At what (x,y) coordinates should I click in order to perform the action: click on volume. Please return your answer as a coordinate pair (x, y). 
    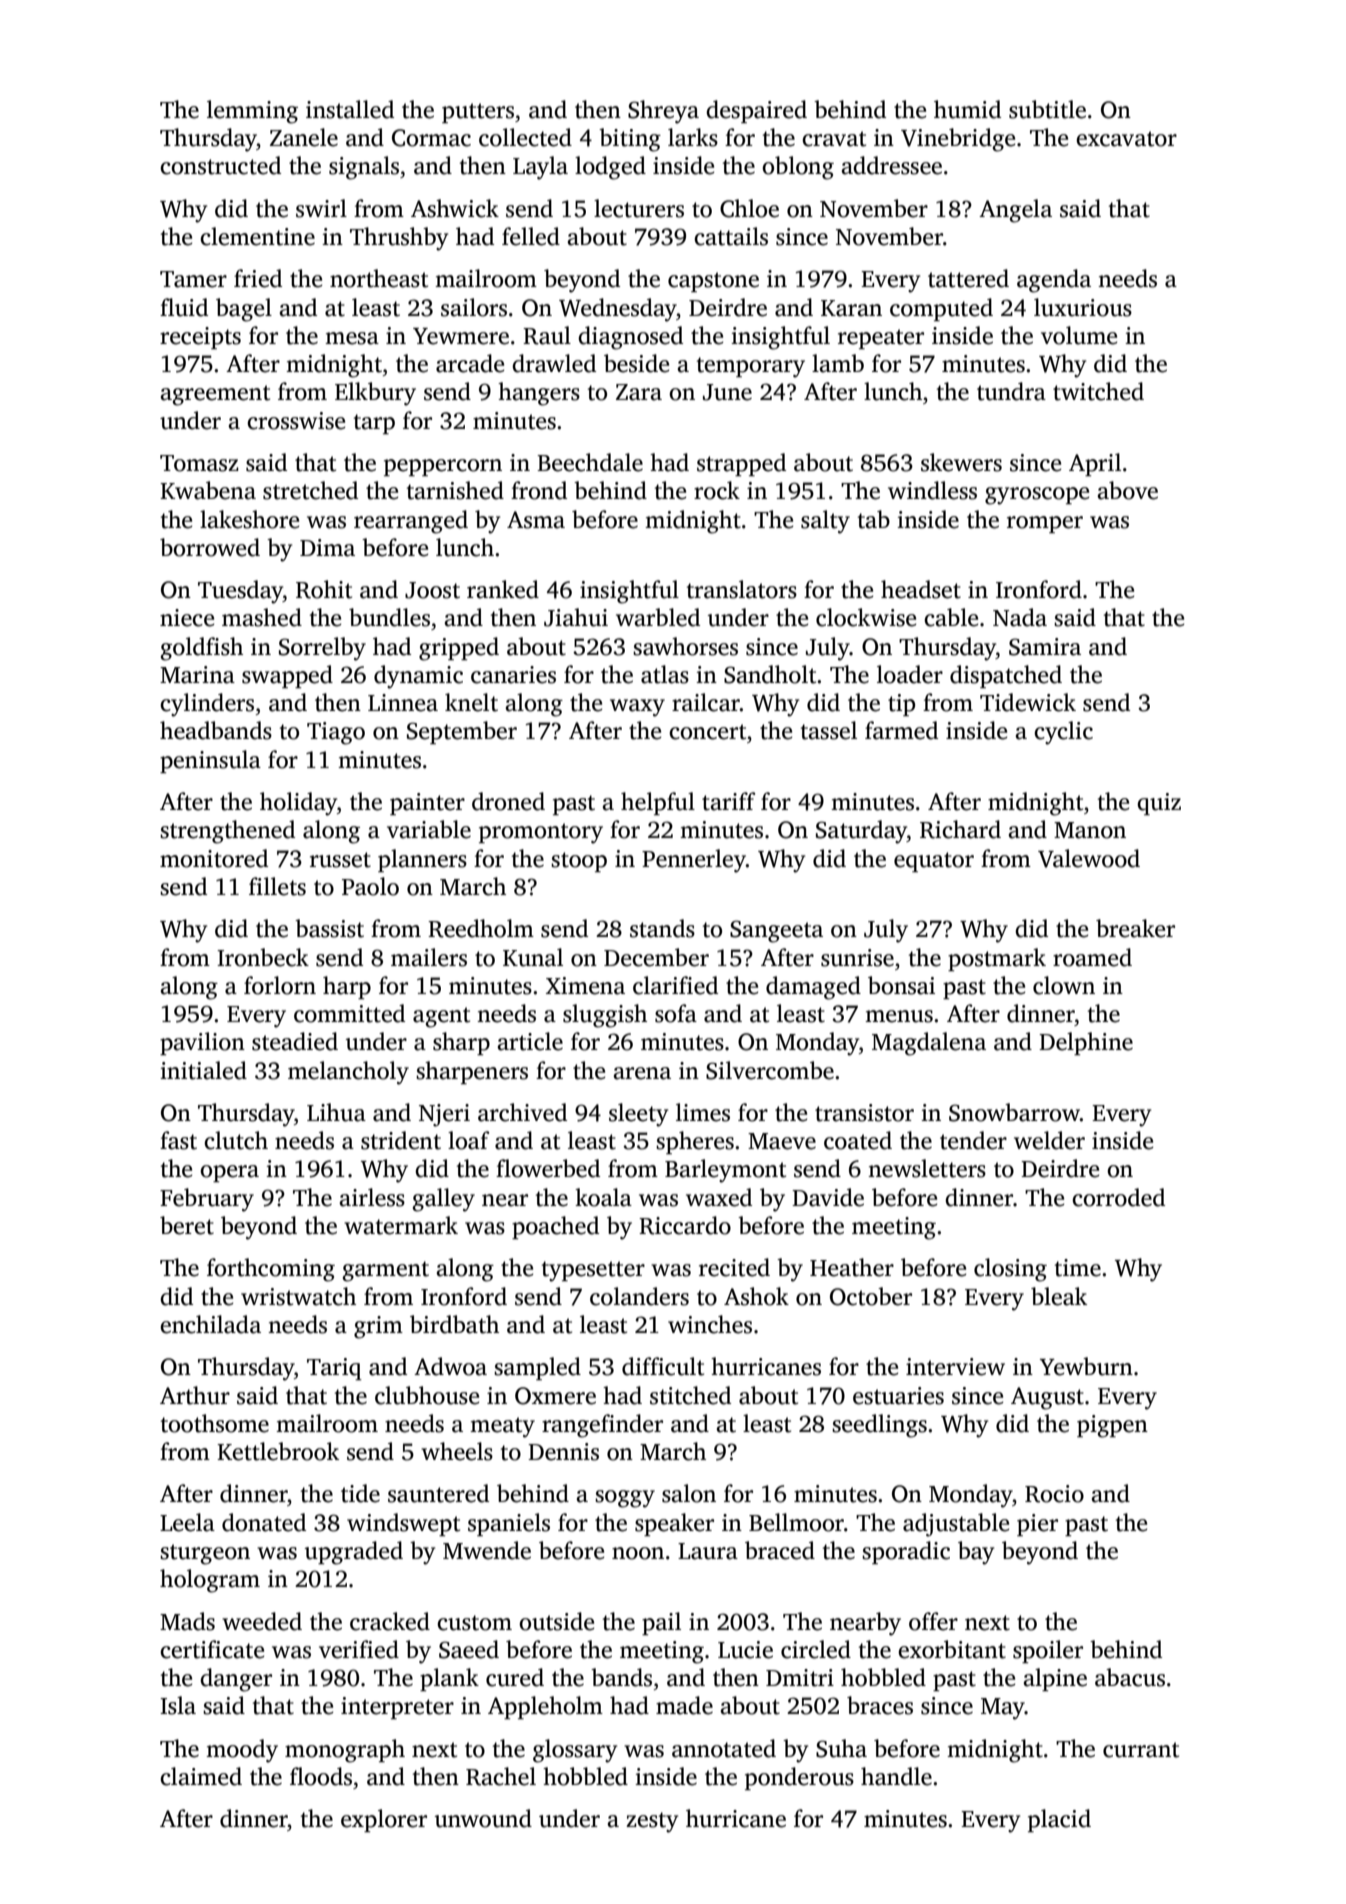
    Looking at the image, I should click on (1079, 335).
